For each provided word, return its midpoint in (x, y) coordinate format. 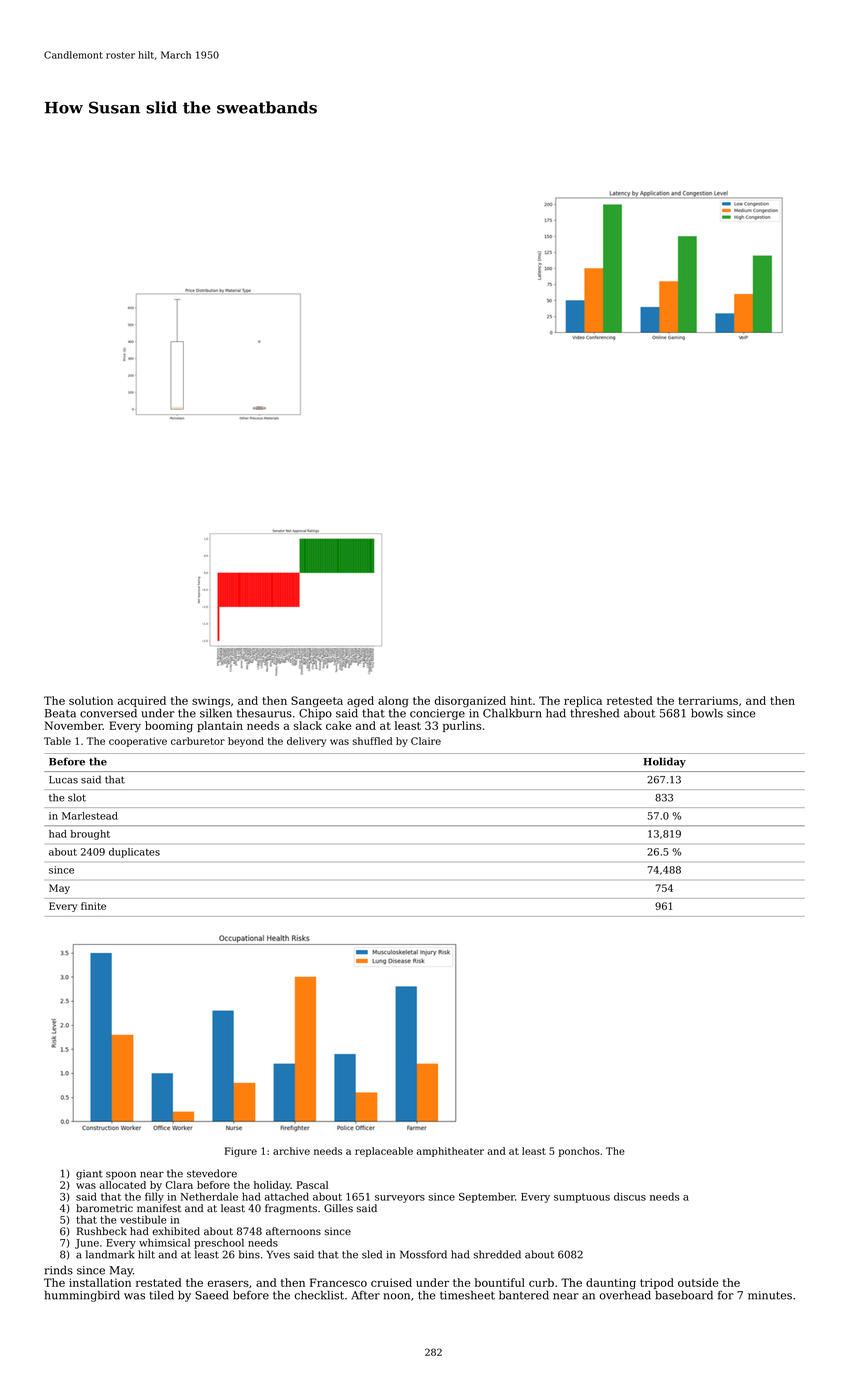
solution (91, 700)
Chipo (315, 714)
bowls (707, 713)
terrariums (708, 700)
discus (630, 1196)
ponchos (579, 1152)
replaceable (384, 1152)
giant (89, 1175)
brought (90, 835)
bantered (524, 1295)
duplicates (134, 853)
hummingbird (82, 1296)
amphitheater (450, 1152)
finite (93, 906)
